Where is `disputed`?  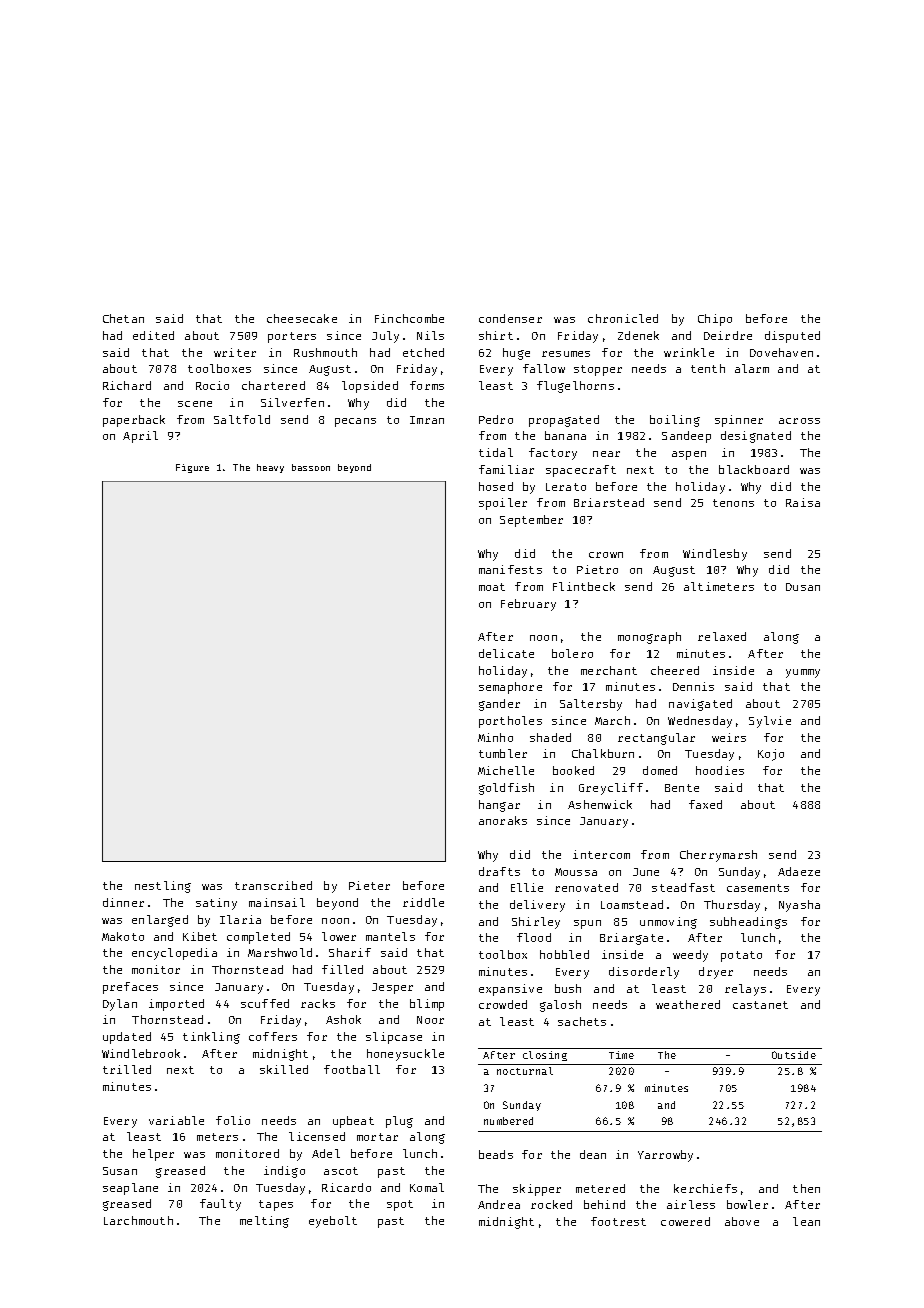
disputed is located at coordinates (792, 337).
